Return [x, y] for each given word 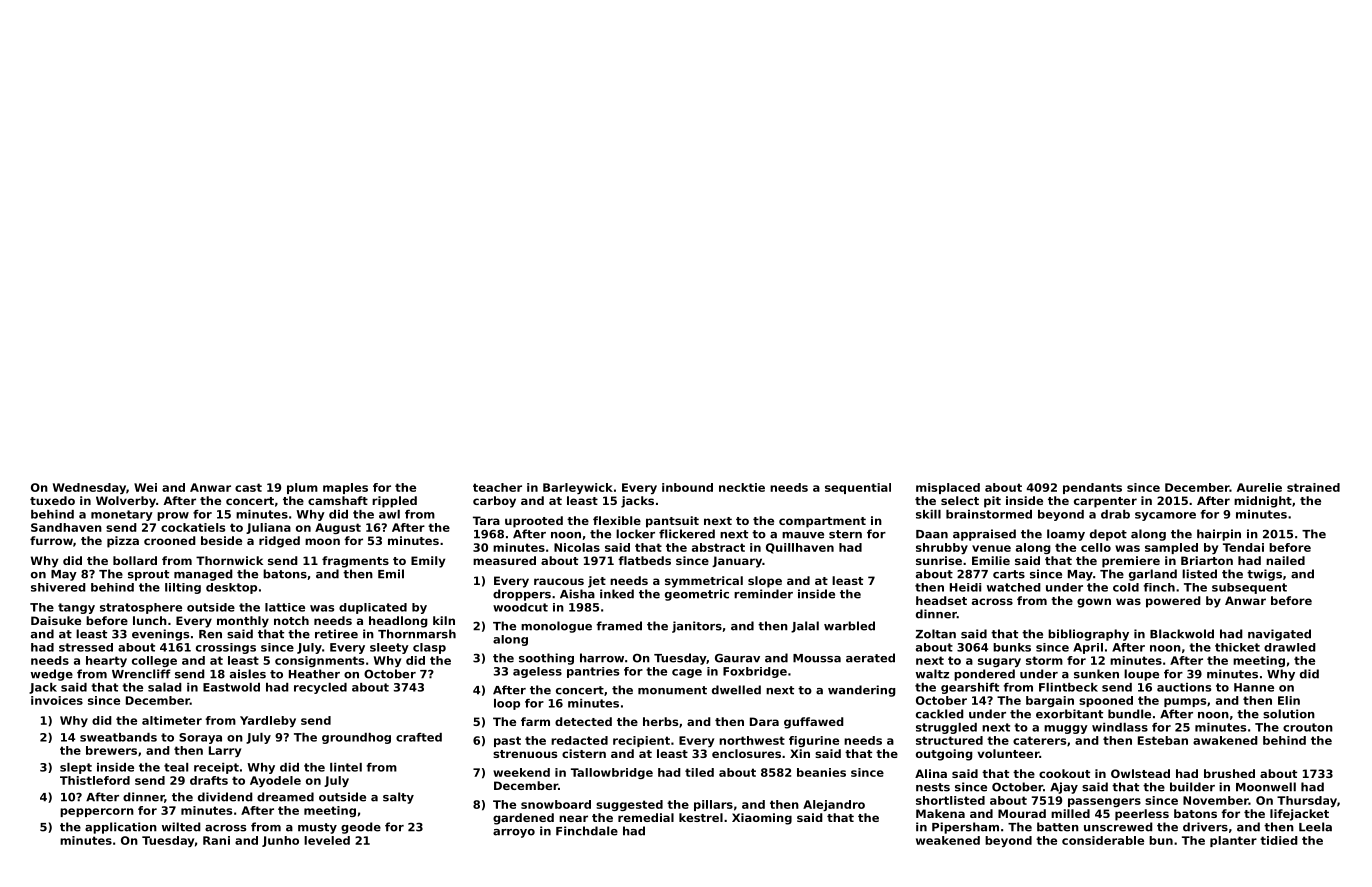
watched [1014, 587]
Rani [216, 840]
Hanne [1254, 687]
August [338, 528]
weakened [948, 840]
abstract [718, 547]
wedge [52, 675]
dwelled [736, 690]
